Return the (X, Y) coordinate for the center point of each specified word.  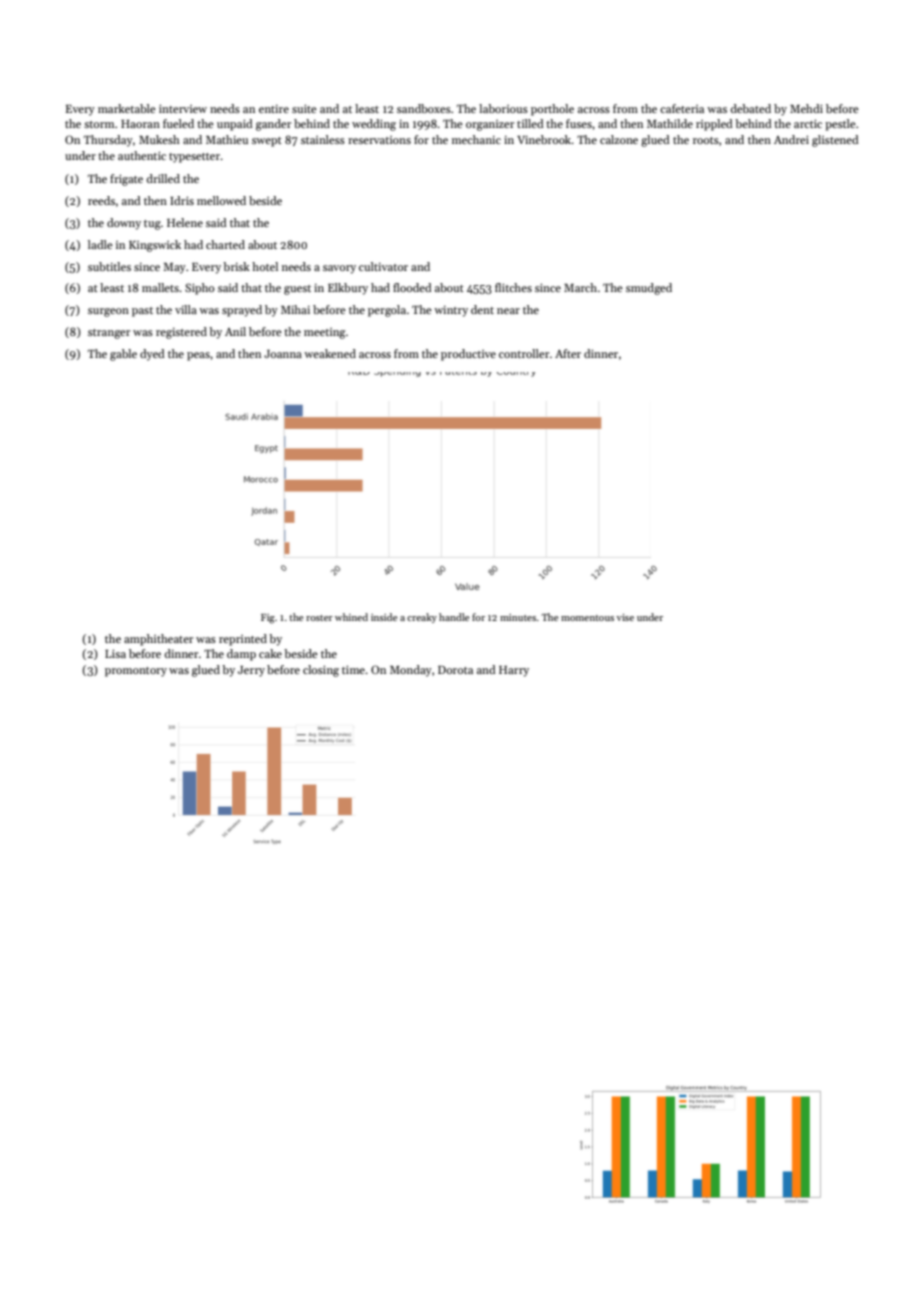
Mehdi (806, 108)
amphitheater (158, 640)
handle (454, 617)
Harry (514, 671)
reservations (379, 140)
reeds (101, 200)
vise (625, 617)
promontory (136, 672)
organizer (490, 125)
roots (706, 140)
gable (123, 355)
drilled (163, 178)
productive (468, 355)
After (568, 353)
